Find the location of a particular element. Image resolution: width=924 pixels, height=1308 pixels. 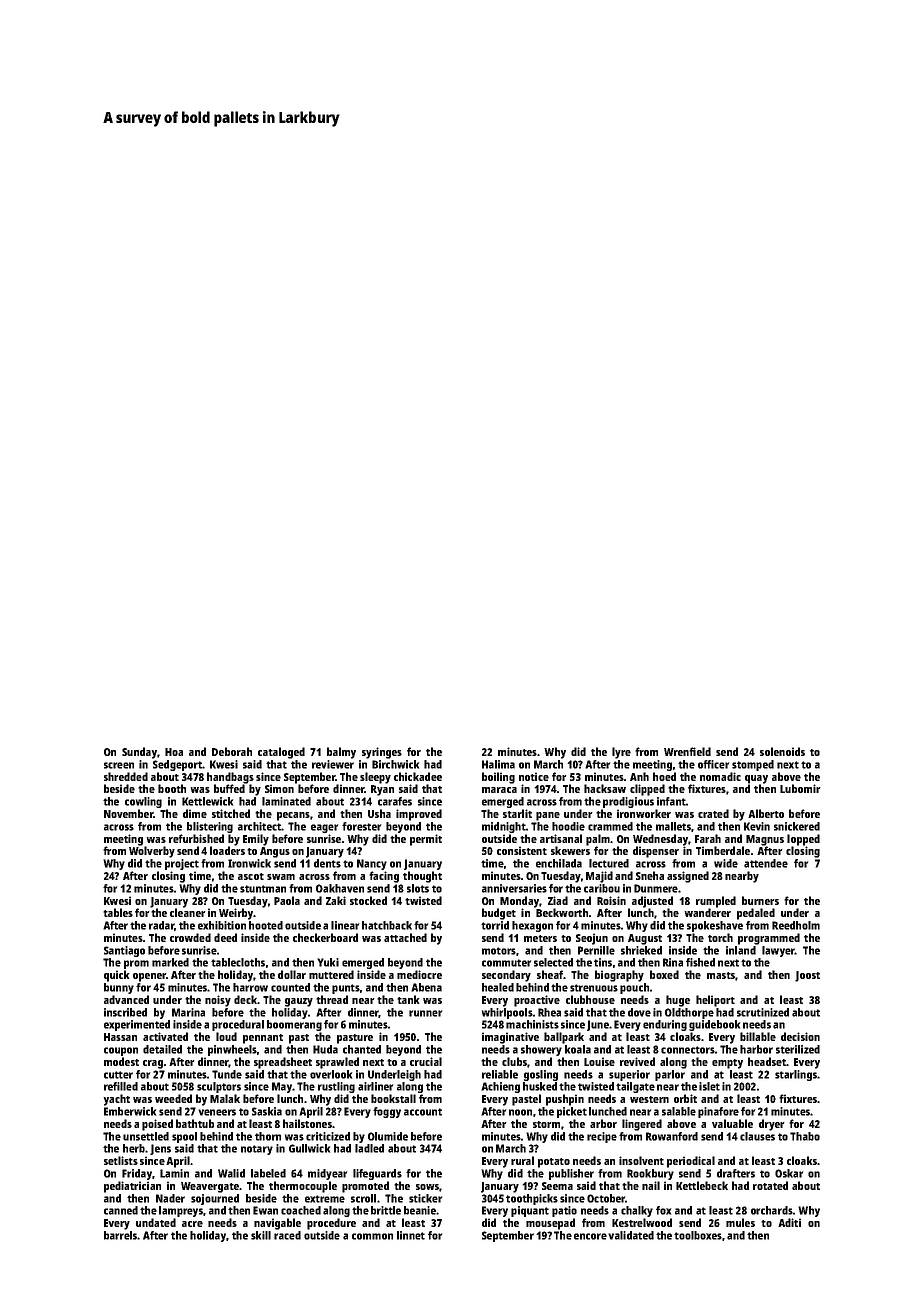

Joost is located at coordinates (807, 976).
